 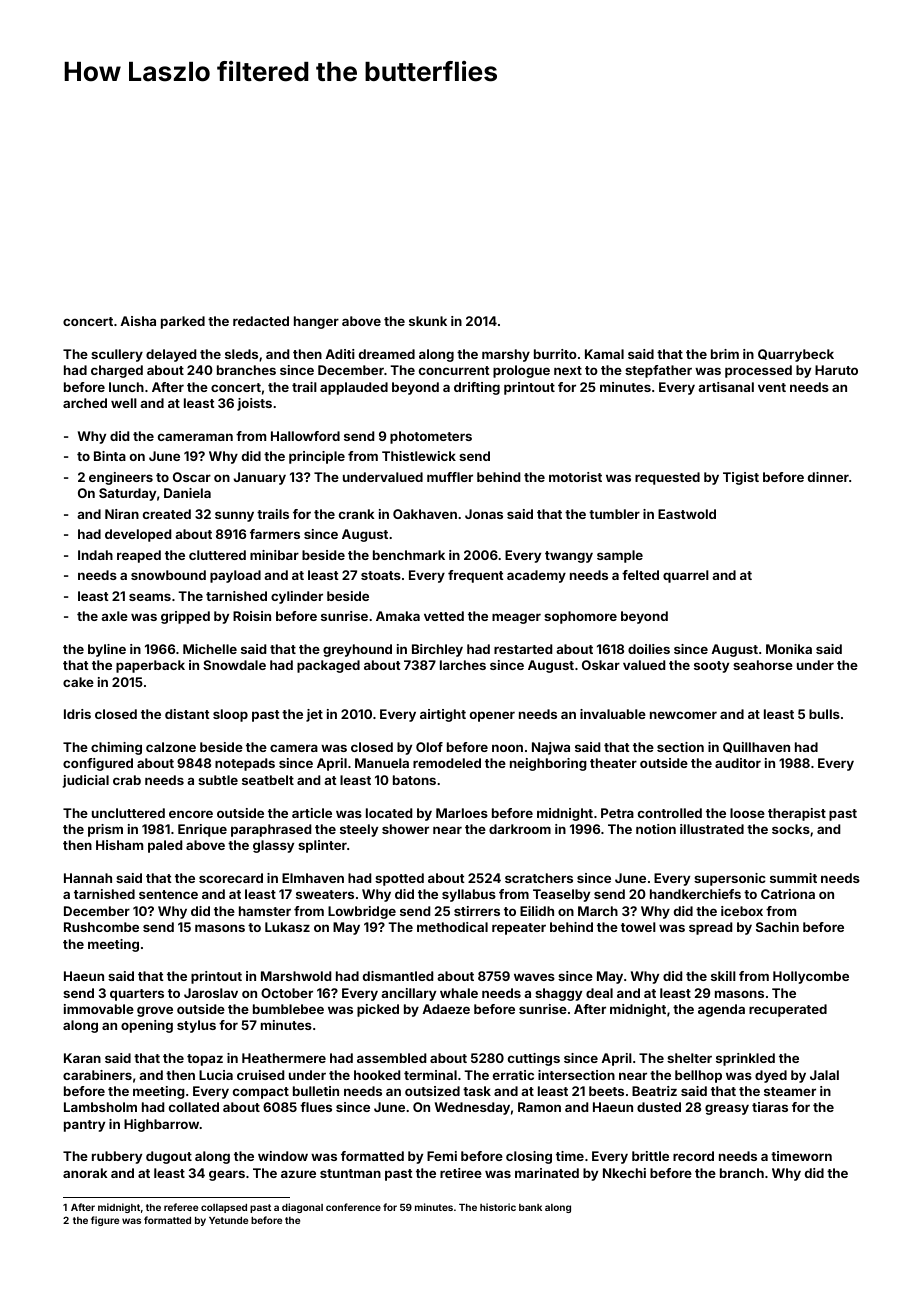 I want to click on anorak, so click(x=85, y=1173).
